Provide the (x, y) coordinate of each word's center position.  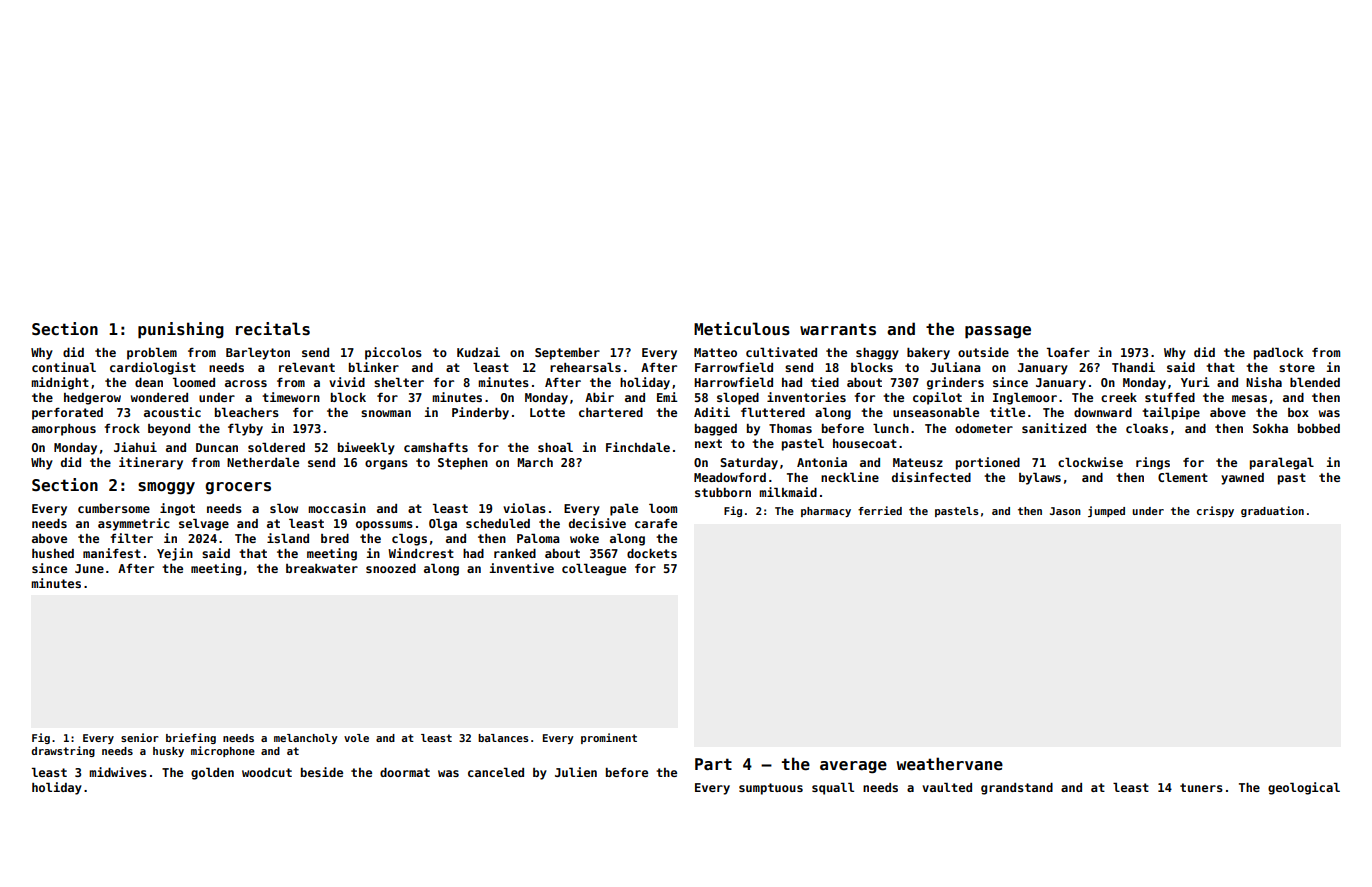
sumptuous (771, 789)
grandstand (1017, 789)
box (1298, 412)
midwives (118, 772)
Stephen (463, 464)
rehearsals (585, 367)
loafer (1068, 352)
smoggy (166, 488)
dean (149, 382)
